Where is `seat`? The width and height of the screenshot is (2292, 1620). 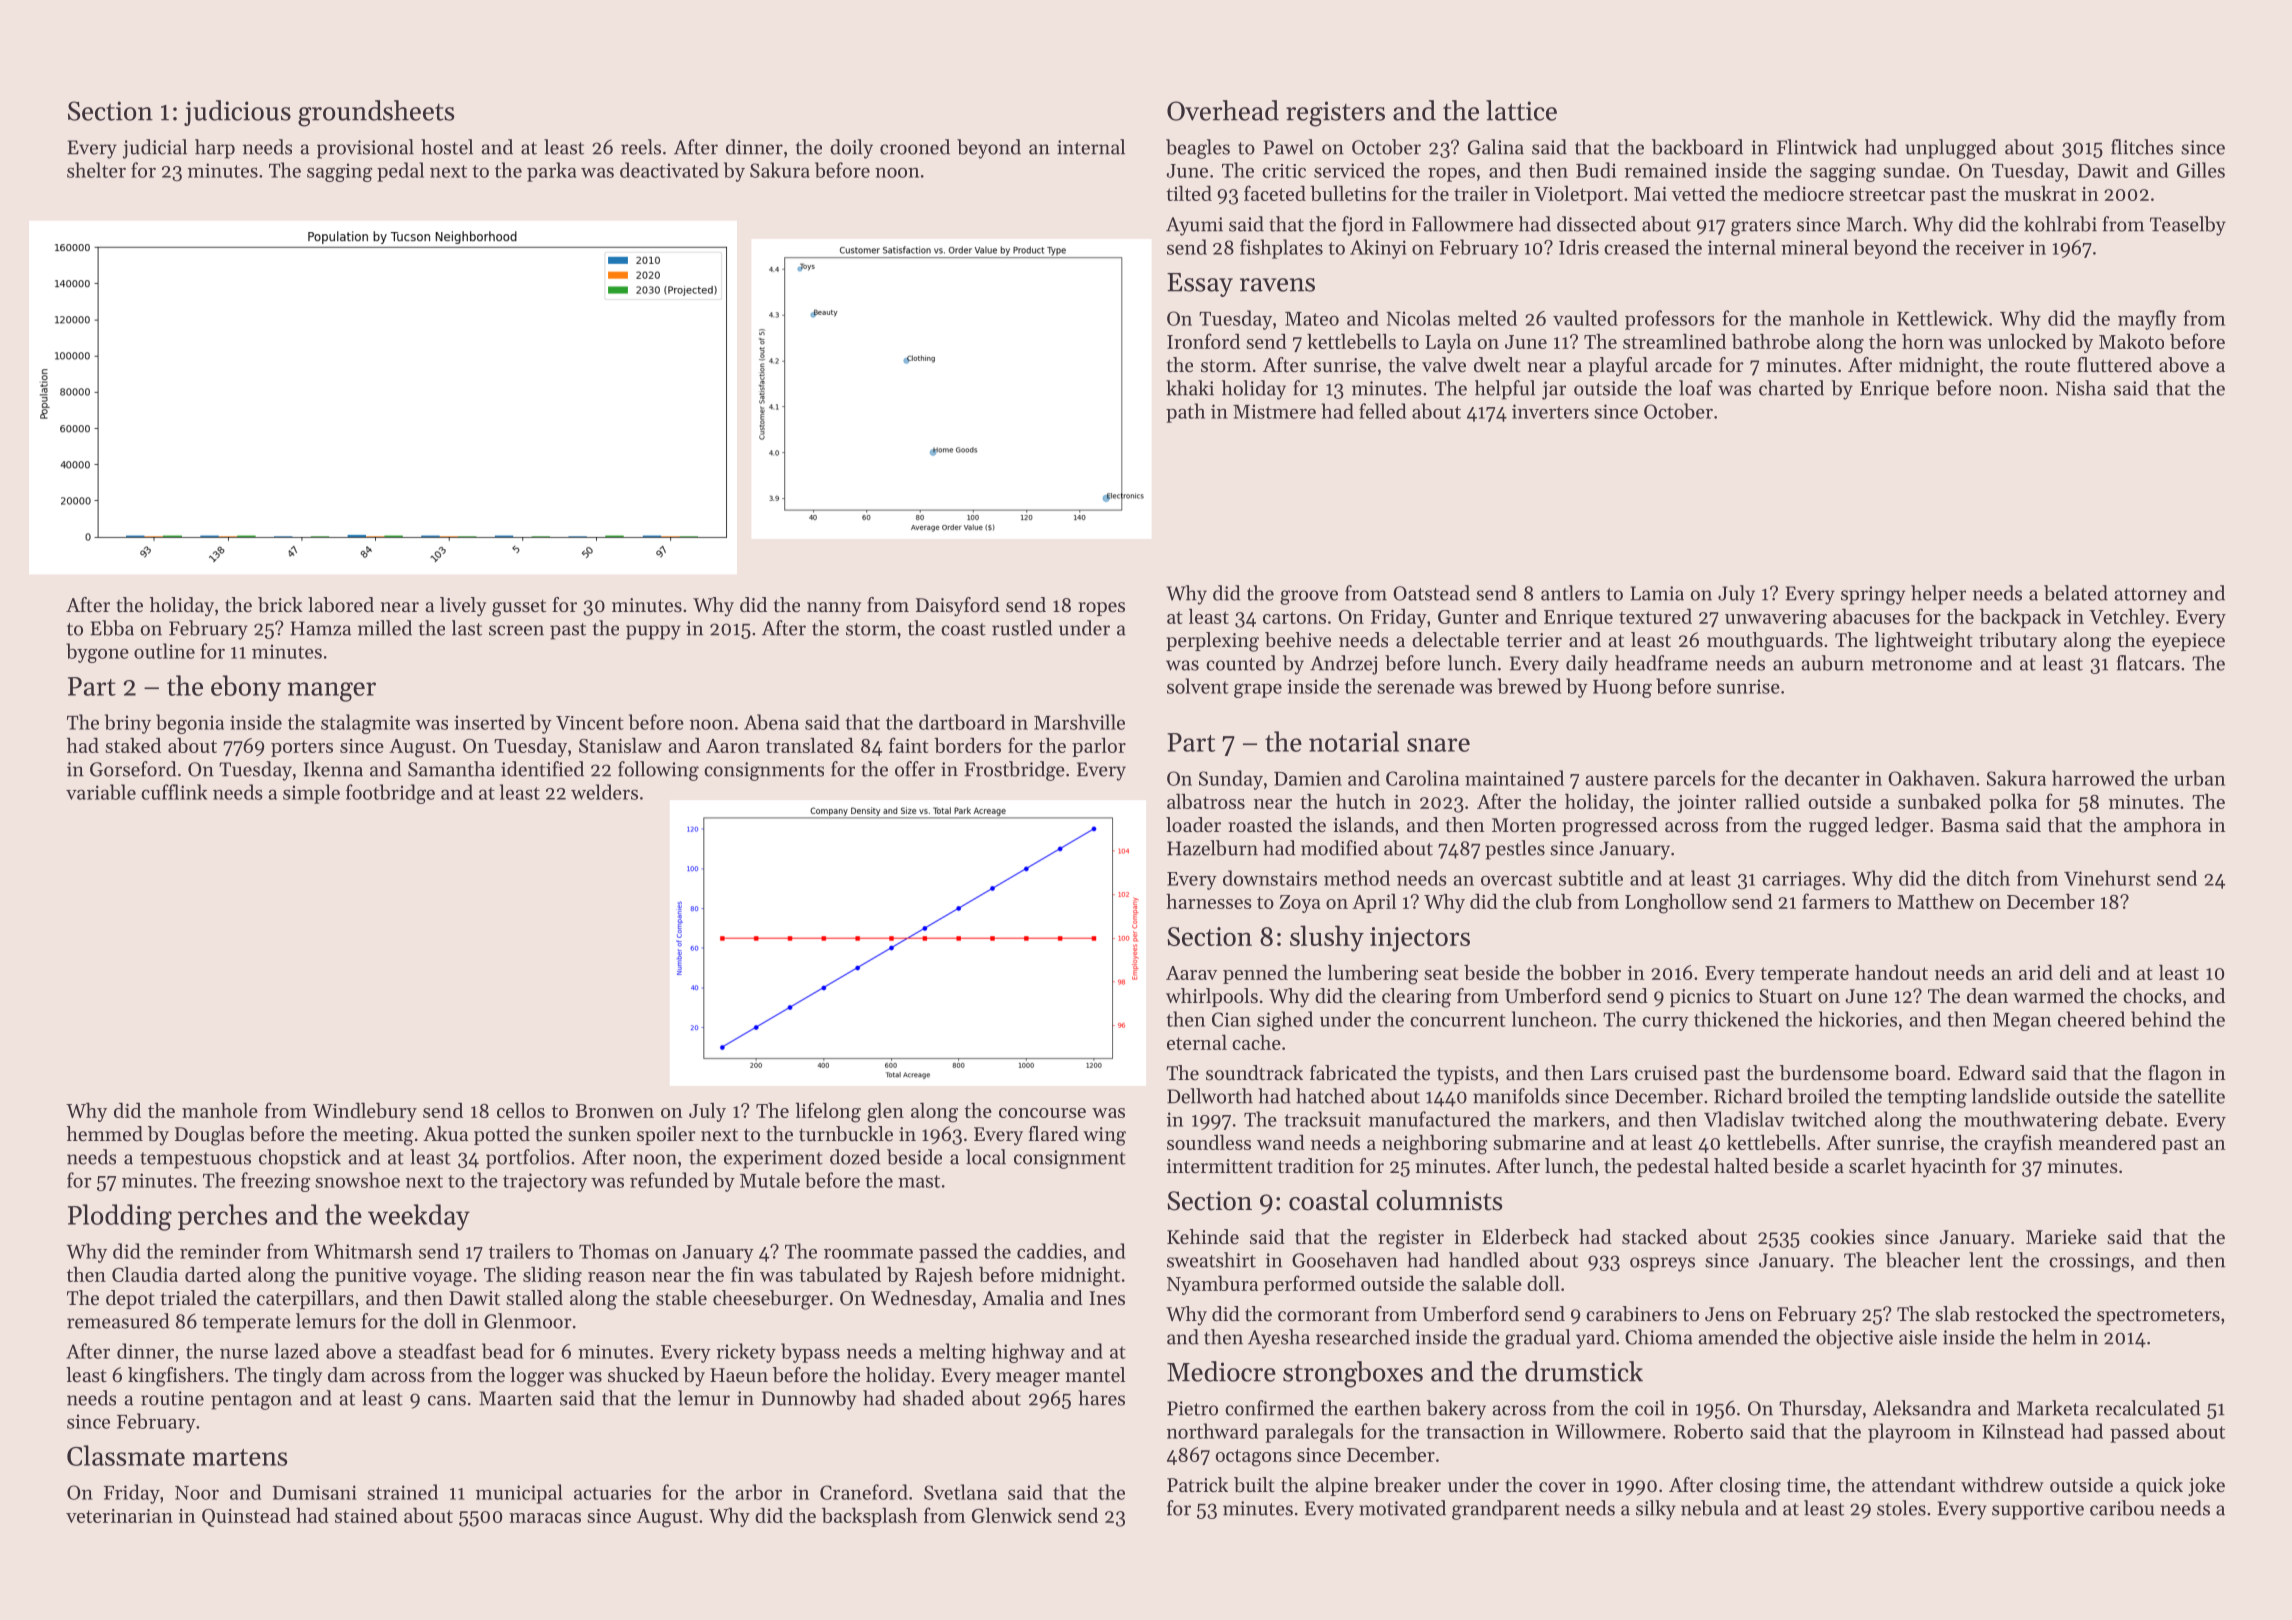
seat is located at coordinates (1441, 973).
